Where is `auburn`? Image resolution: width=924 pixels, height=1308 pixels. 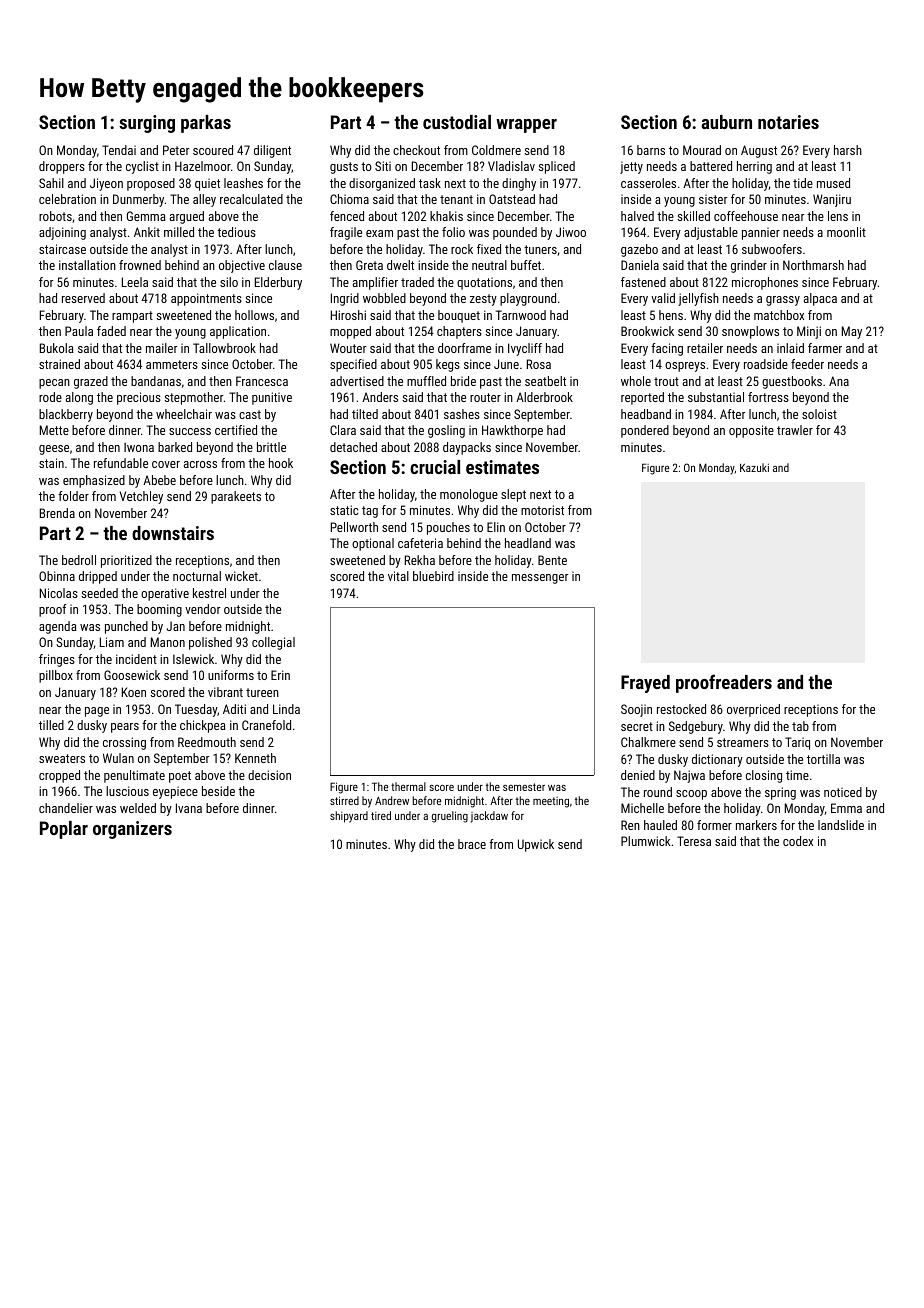 auburn is located at coordinates (726, 122).
